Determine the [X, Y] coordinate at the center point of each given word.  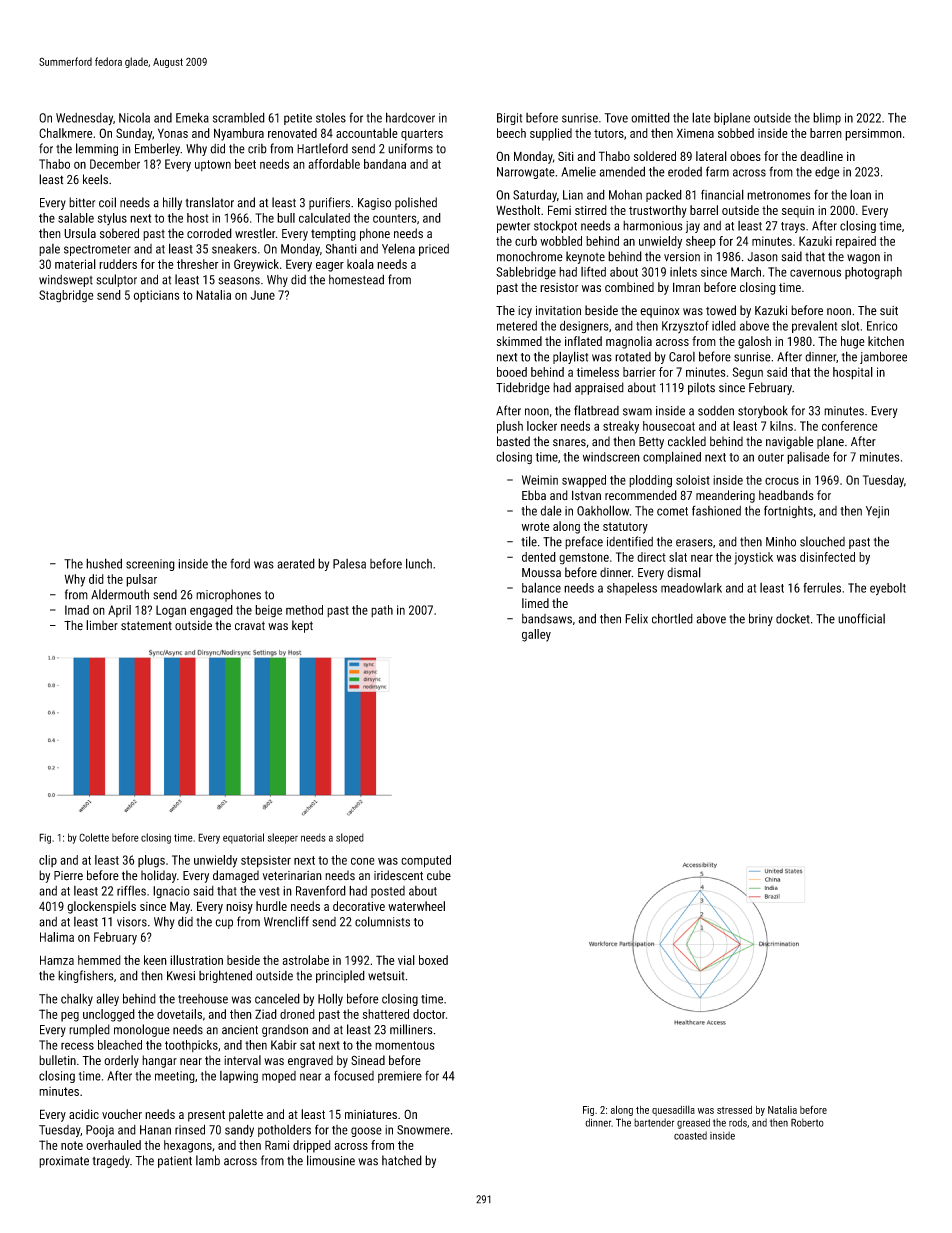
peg [70, 1017]
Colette [94, 837]
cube [439, 875]
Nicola [134, 118]
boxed [433, 960]
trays [793, 227]
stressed [734, 1110]
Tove [616, 118]
